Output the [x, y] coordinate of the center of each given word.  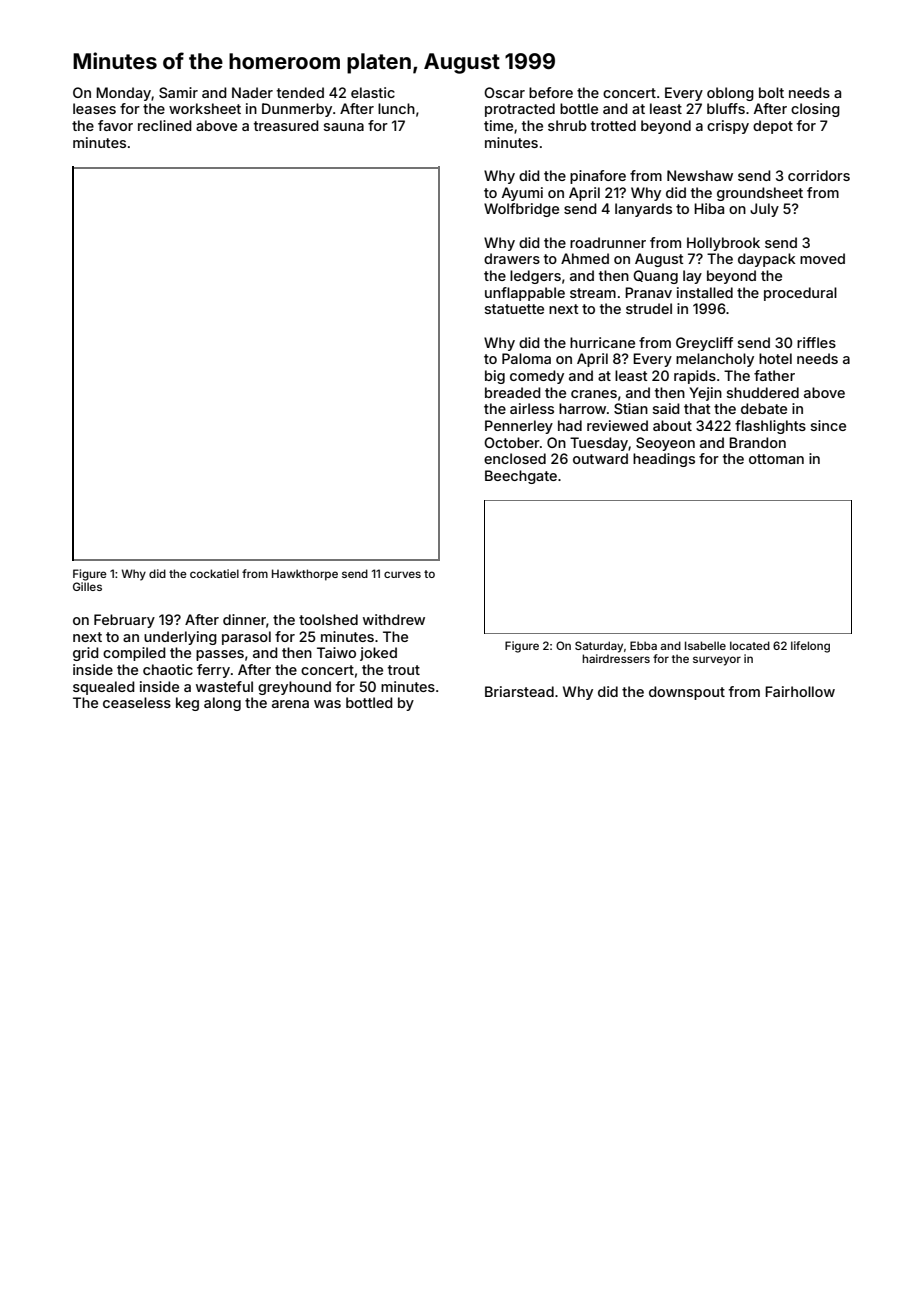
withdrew [394, 619]
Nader [252, 92]
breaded [513, 392]
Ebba [643, 645]
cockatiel [214, 573]
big [495, 377]
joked [378, 654]
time [498, 125]
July [764, 210]
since [828, 425]
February [124, 621]
